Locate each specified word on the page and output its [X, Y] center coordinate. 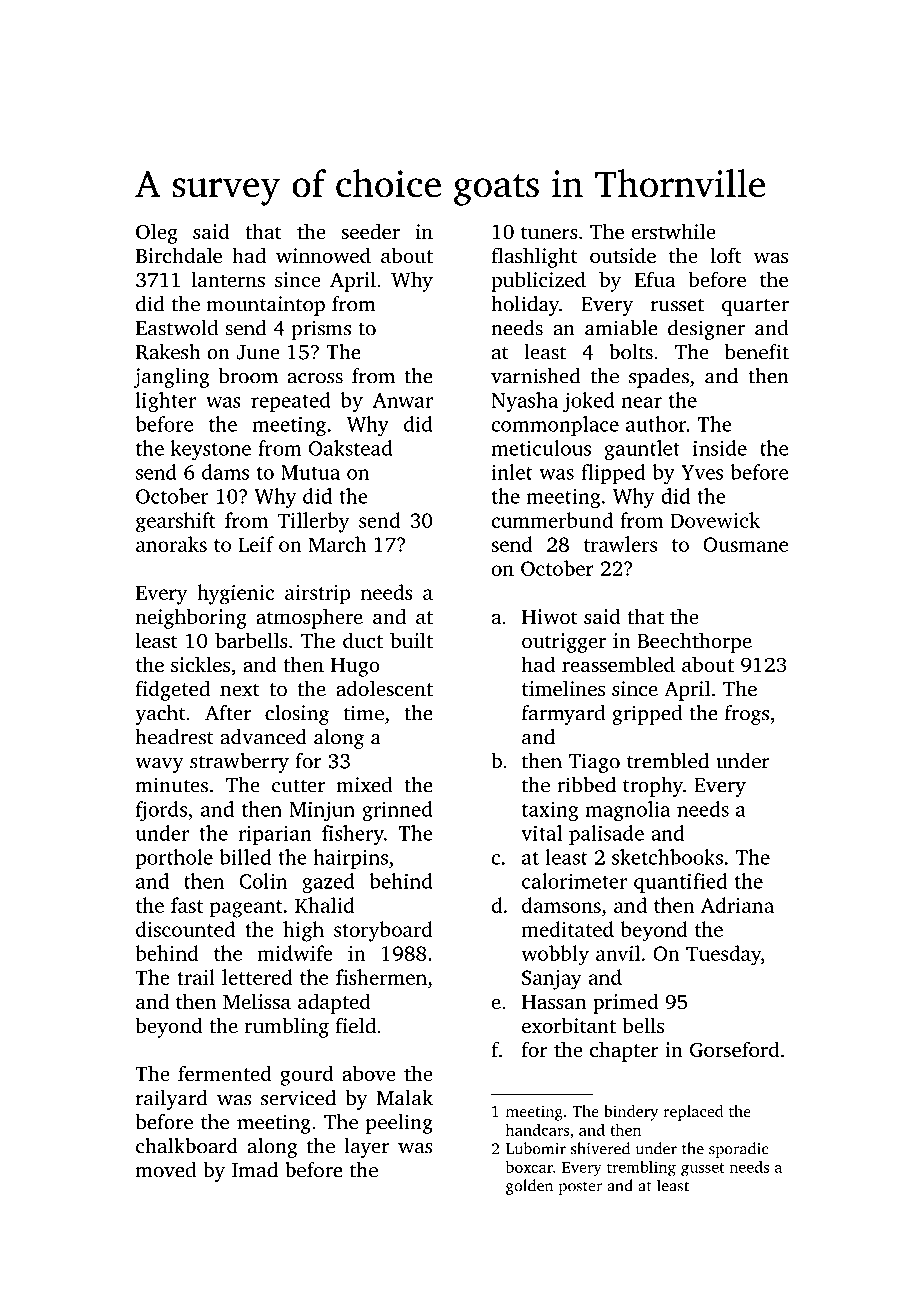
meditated [568, 929]
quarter [755, 307]
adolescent [384, 688]
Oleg [157, 233]
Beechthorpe [694, 642]
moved [166, 1170]
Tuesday [723, 955]
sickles [200, 664]
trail [196, 977]
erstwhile [674, 231]
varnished [536, 376]
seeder [370, 231]
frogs [747, 715]
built [411, 640]
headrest [175, 737]
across [315, 378]
